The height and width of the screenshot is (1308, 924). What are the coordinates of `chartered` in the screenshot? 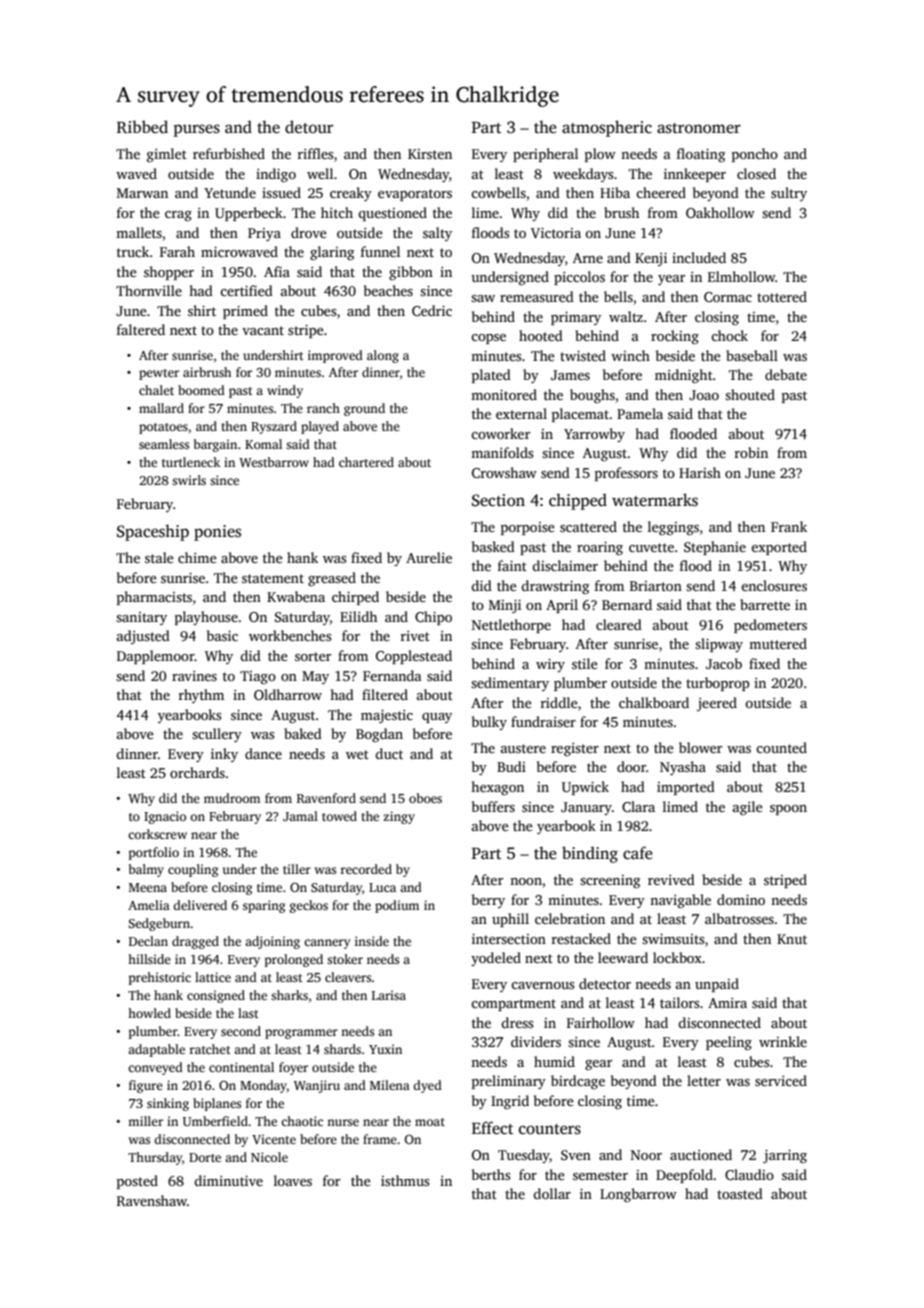 It's located at (366, 462).
